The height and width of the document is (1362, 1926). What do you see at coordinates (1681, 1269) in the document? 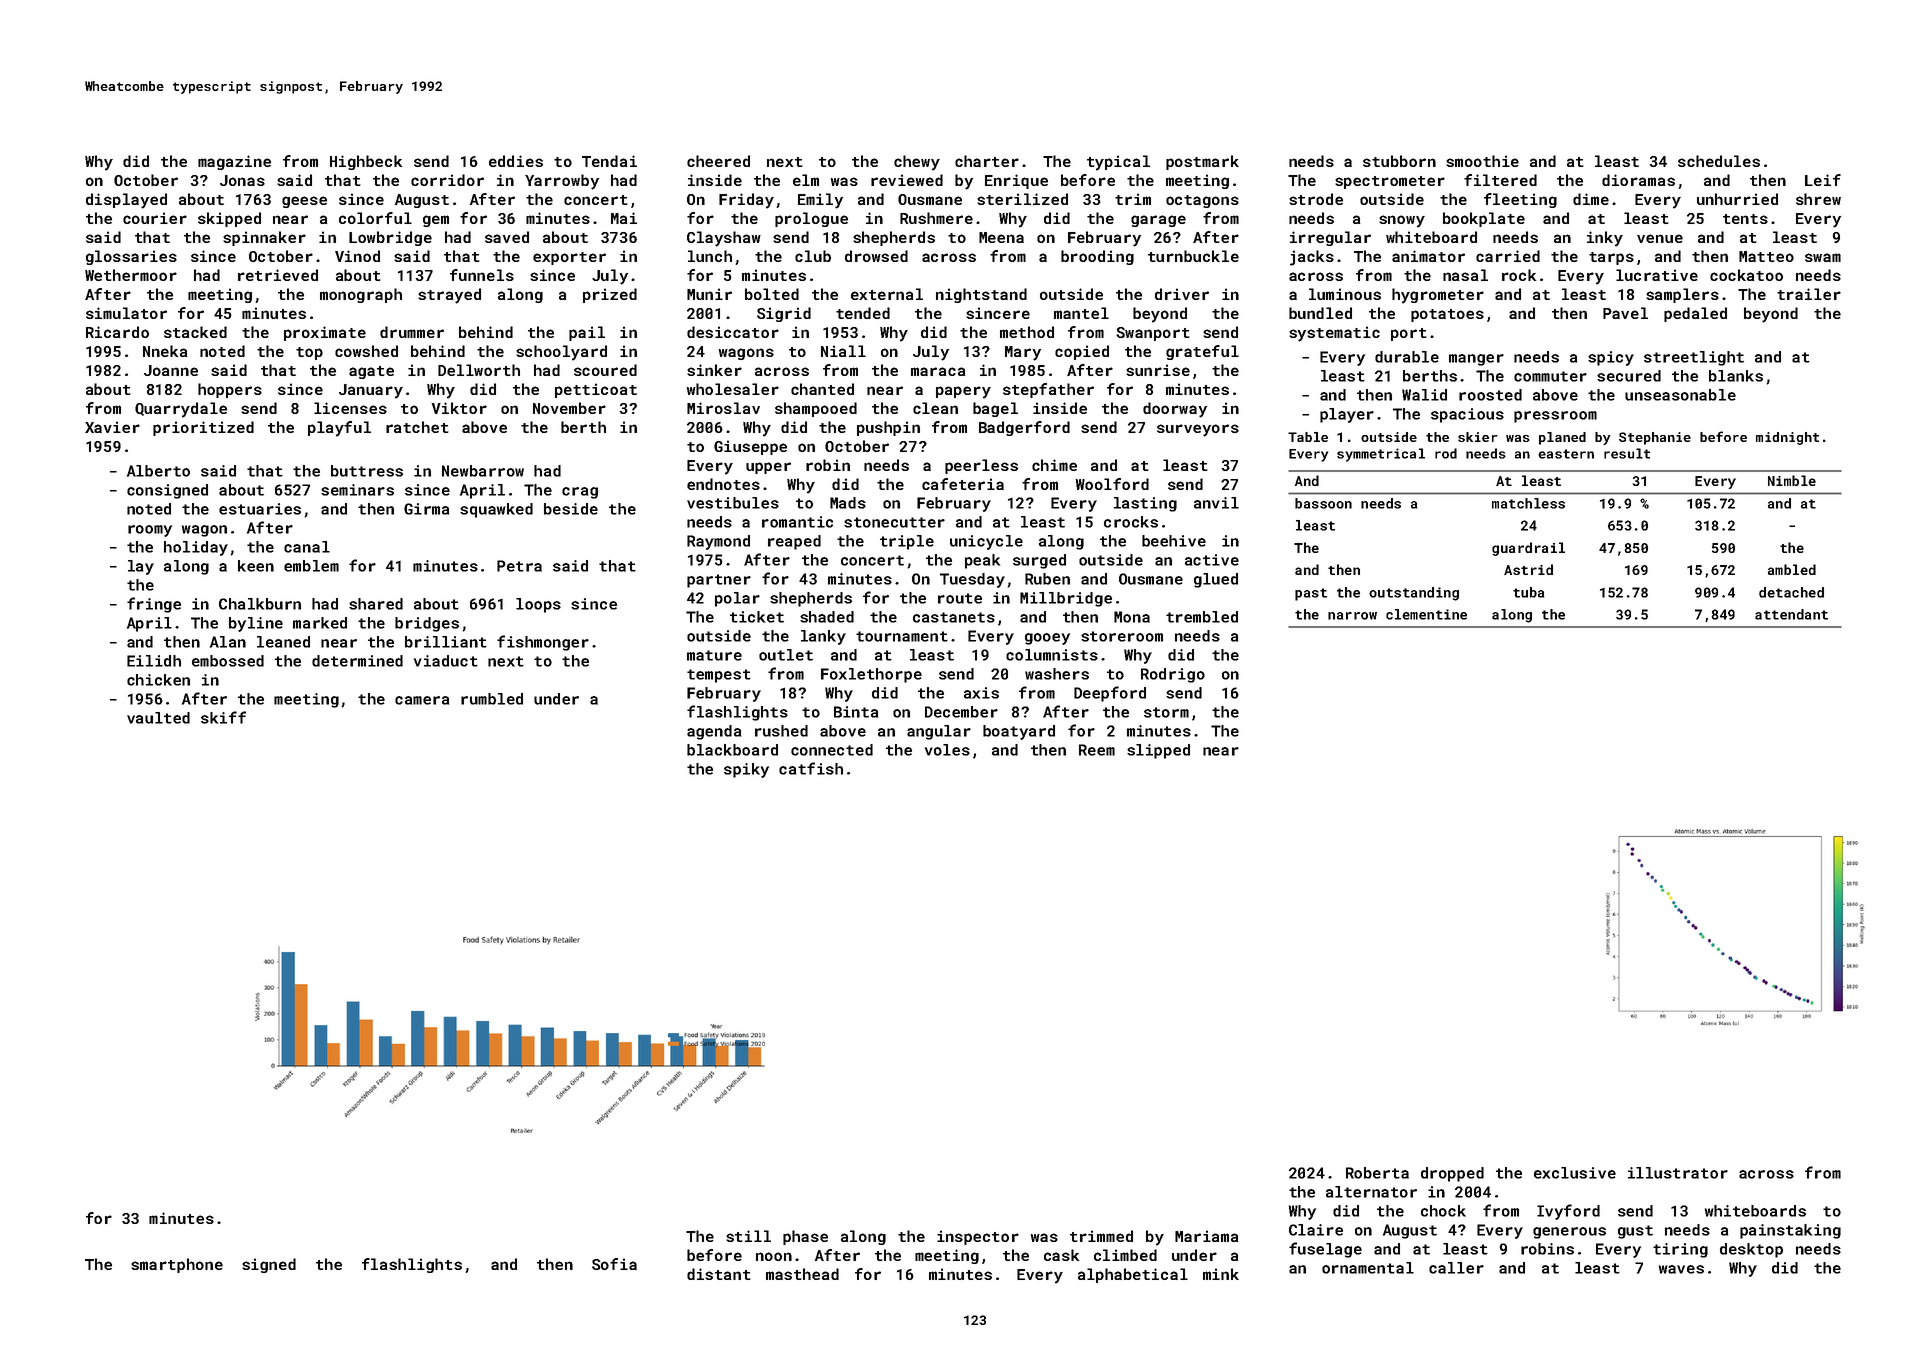
I see `waves` at bounding box center [1681, 1269].
